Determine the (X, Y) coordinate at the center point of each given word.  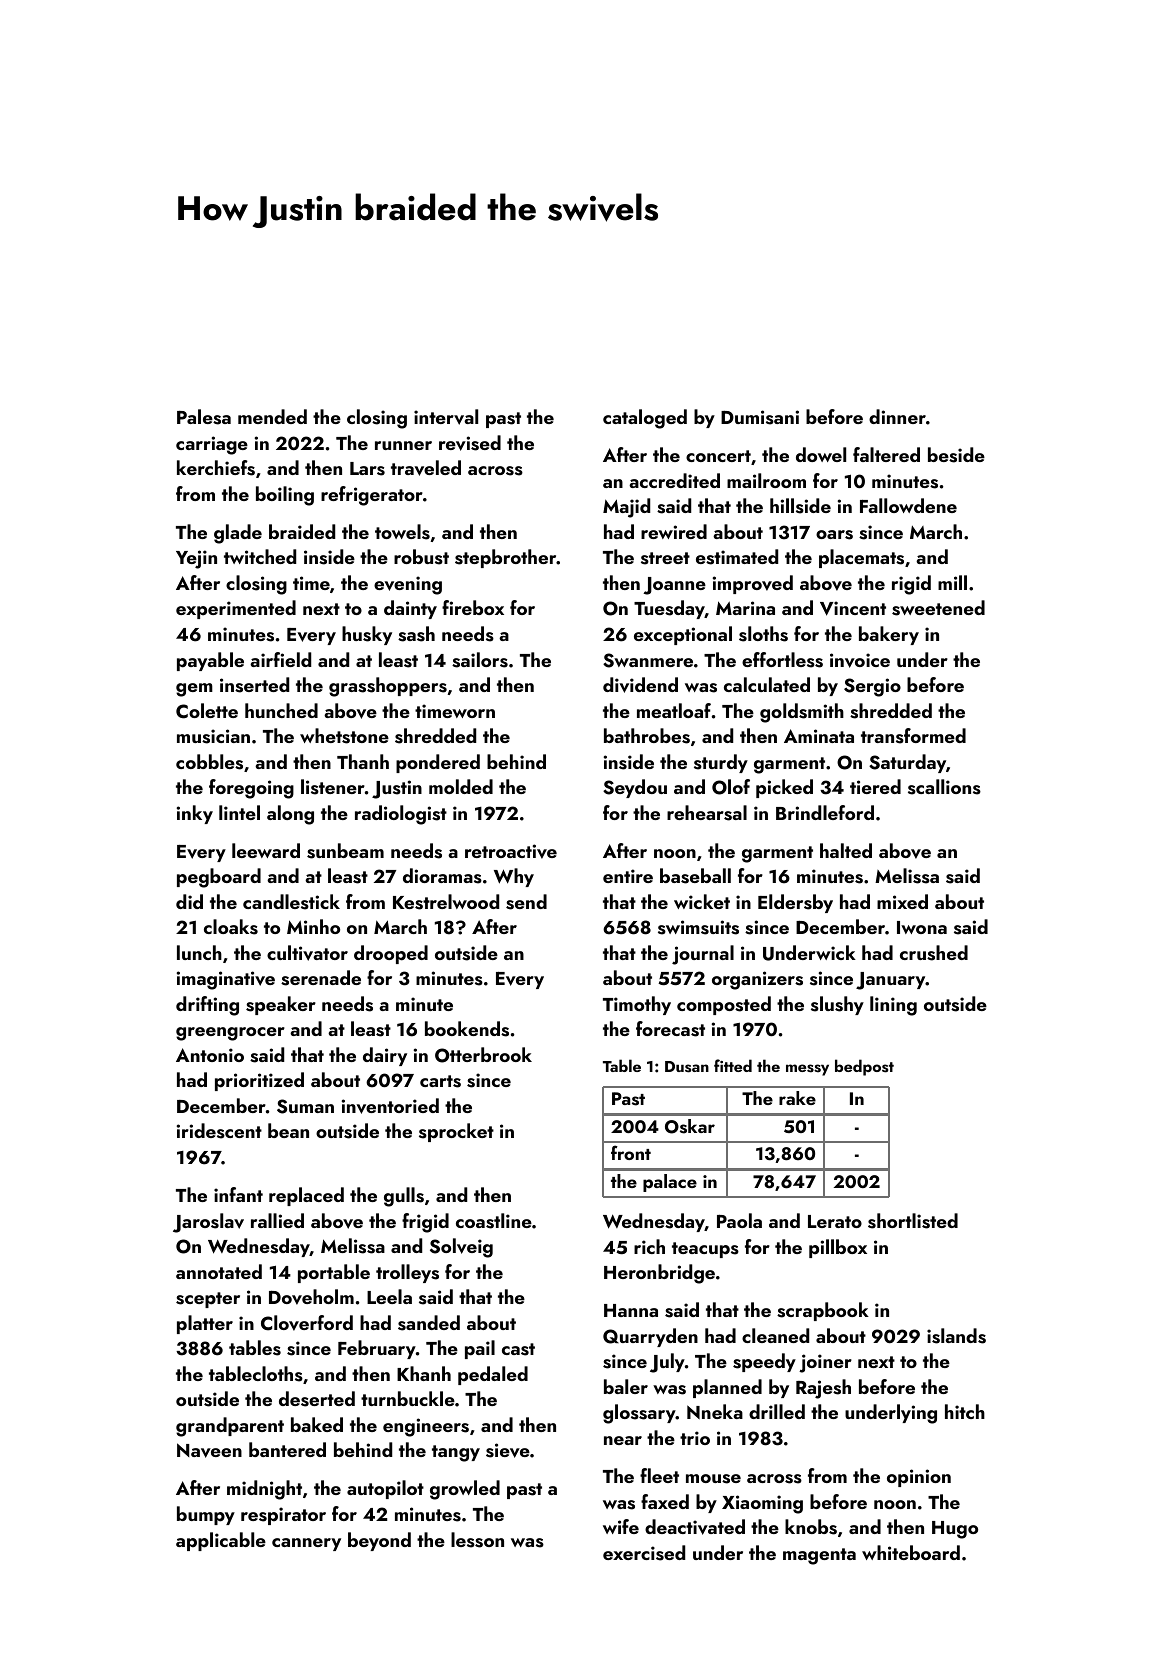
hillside (800, 506)
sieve (508, 1450)
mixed (902, 901)
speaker (281, 1005)
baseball (695, 876)
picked (784, 788)
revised (470, 443)
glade (238, 534)
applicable (221, 1541)
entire (628, 876)
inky (195, 814)
